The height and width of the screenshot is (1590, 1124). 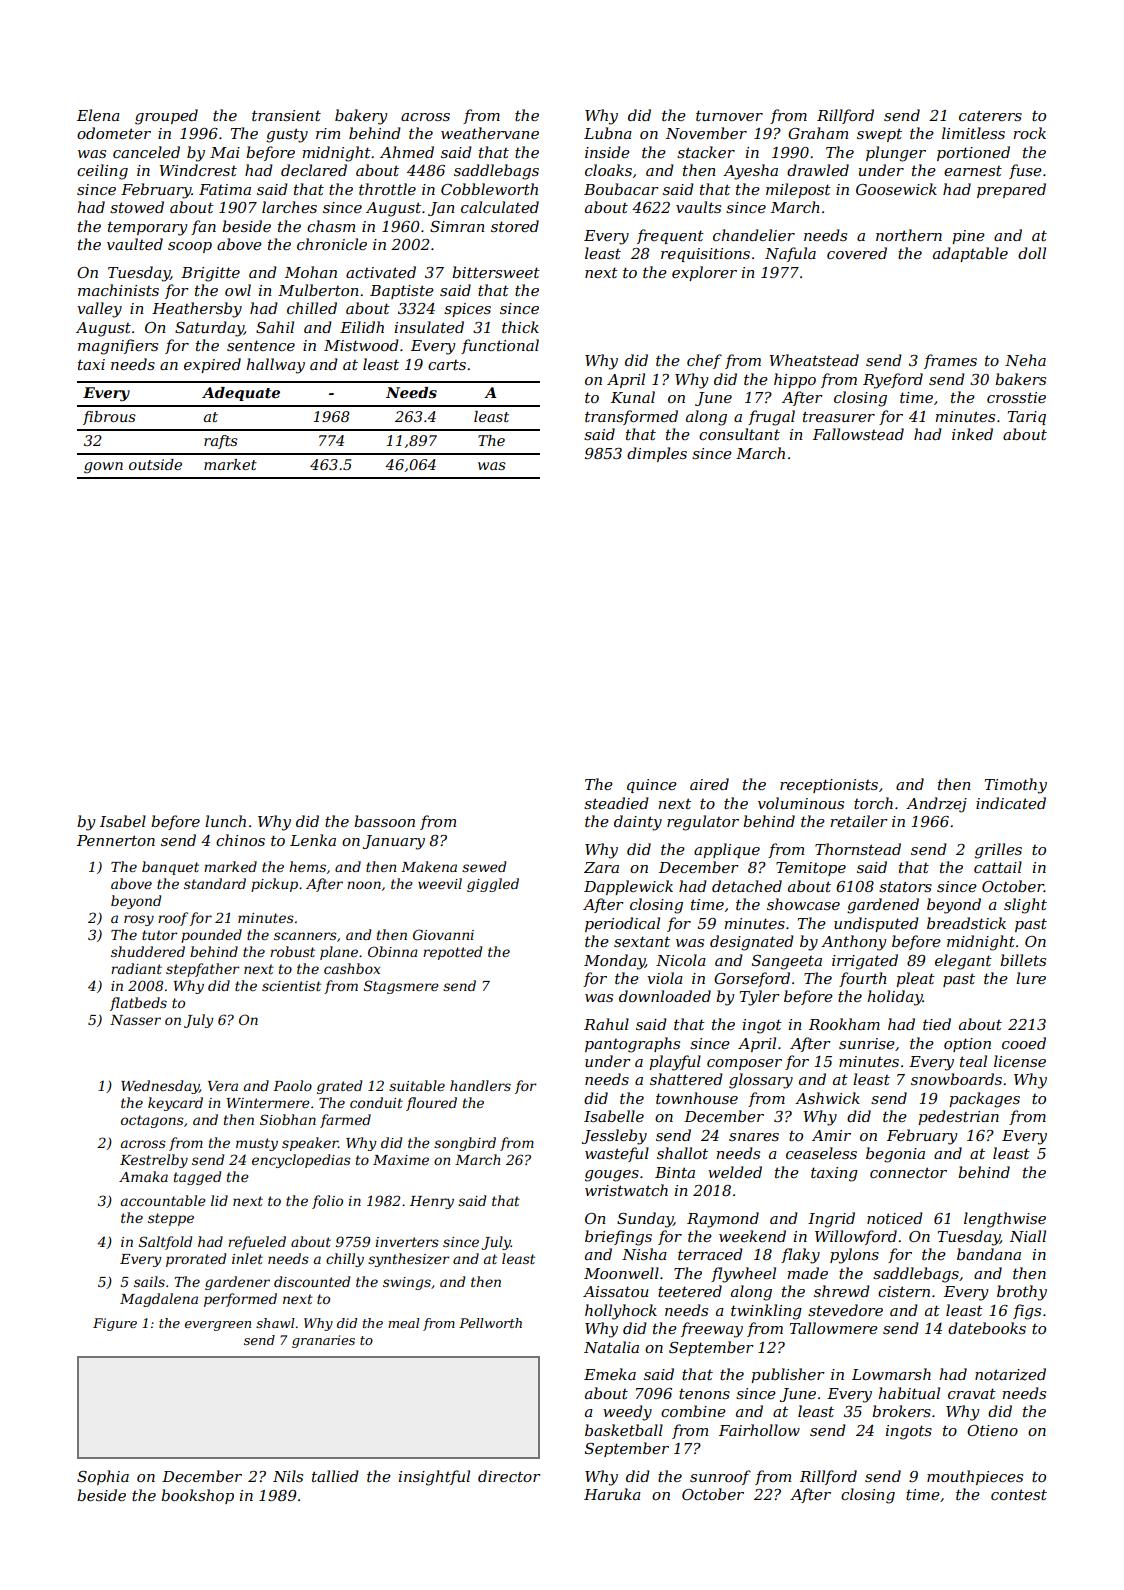 What do you see at coordinates (818, 133) in the screenshot?
I see `Graham` at bounding box center [818, 133].
